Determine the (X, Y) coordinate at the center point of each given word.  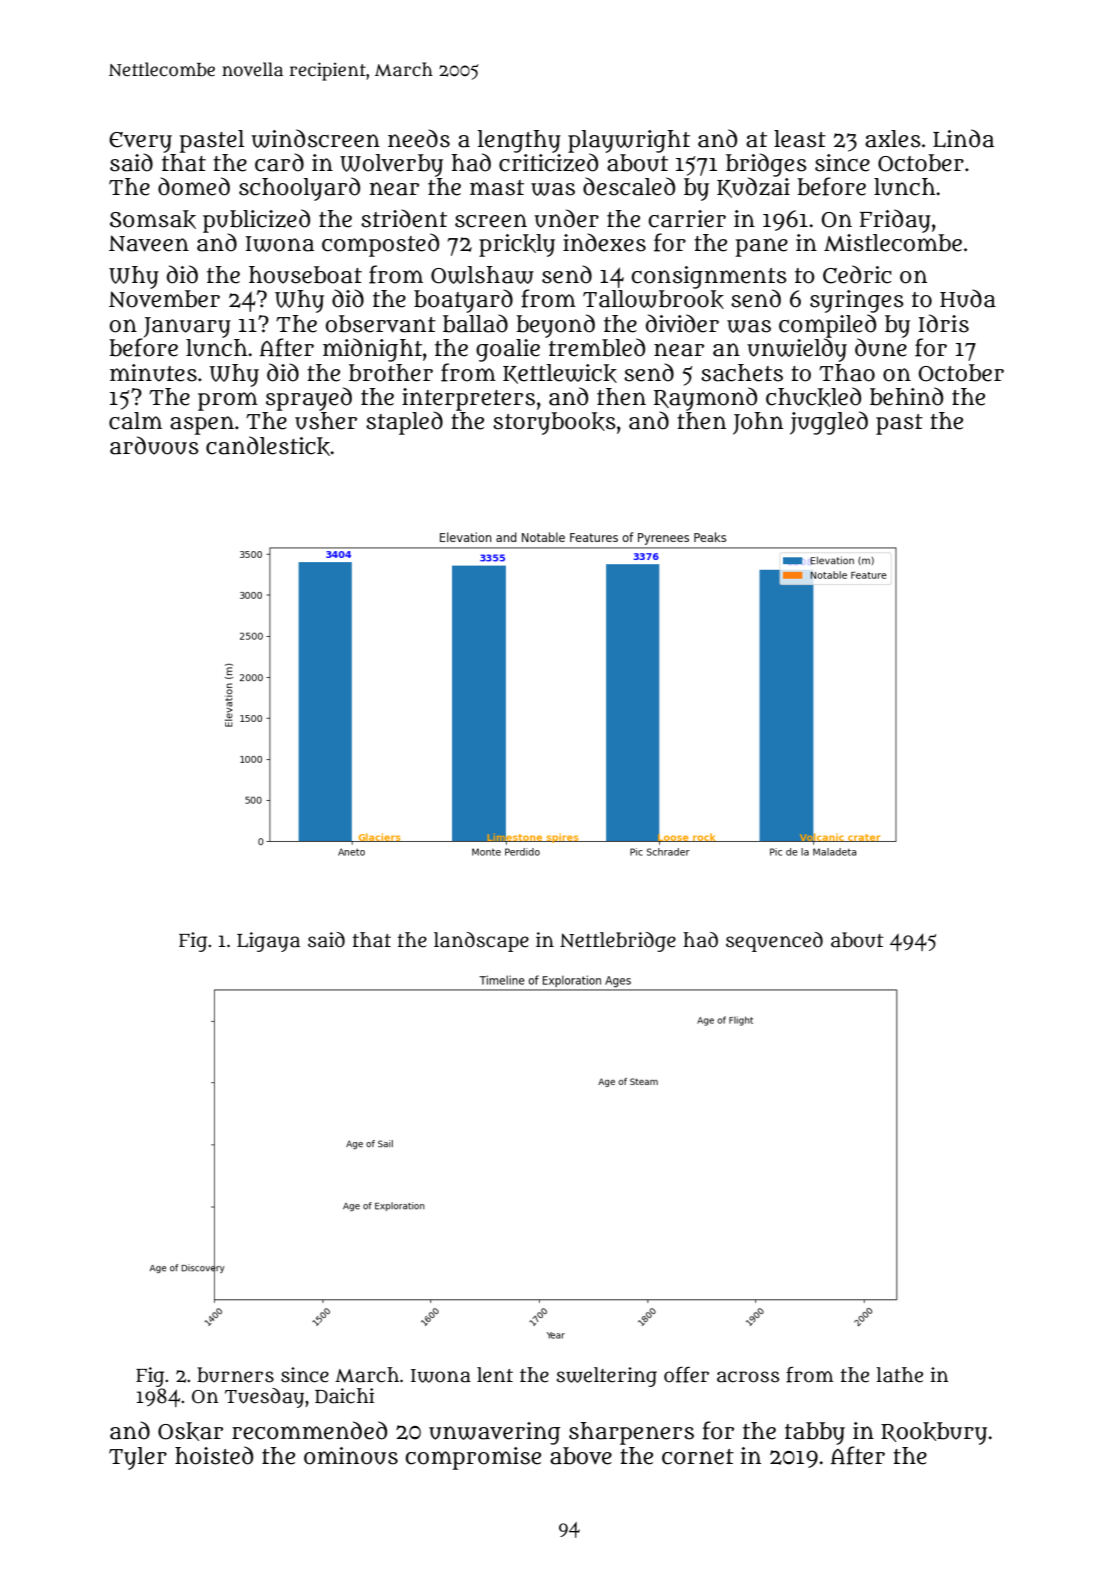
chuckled (813, 397)
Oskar (190, 1431)
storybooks (554, 423)
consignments (709, 277)
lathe (900, 1375)
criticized (548, 162)
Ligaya (268, 942)
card (279, 162)
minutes (153, 373)
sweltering (607, 1377)
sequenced (774, 942)
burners (235, 1375)
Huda (968, 298)
